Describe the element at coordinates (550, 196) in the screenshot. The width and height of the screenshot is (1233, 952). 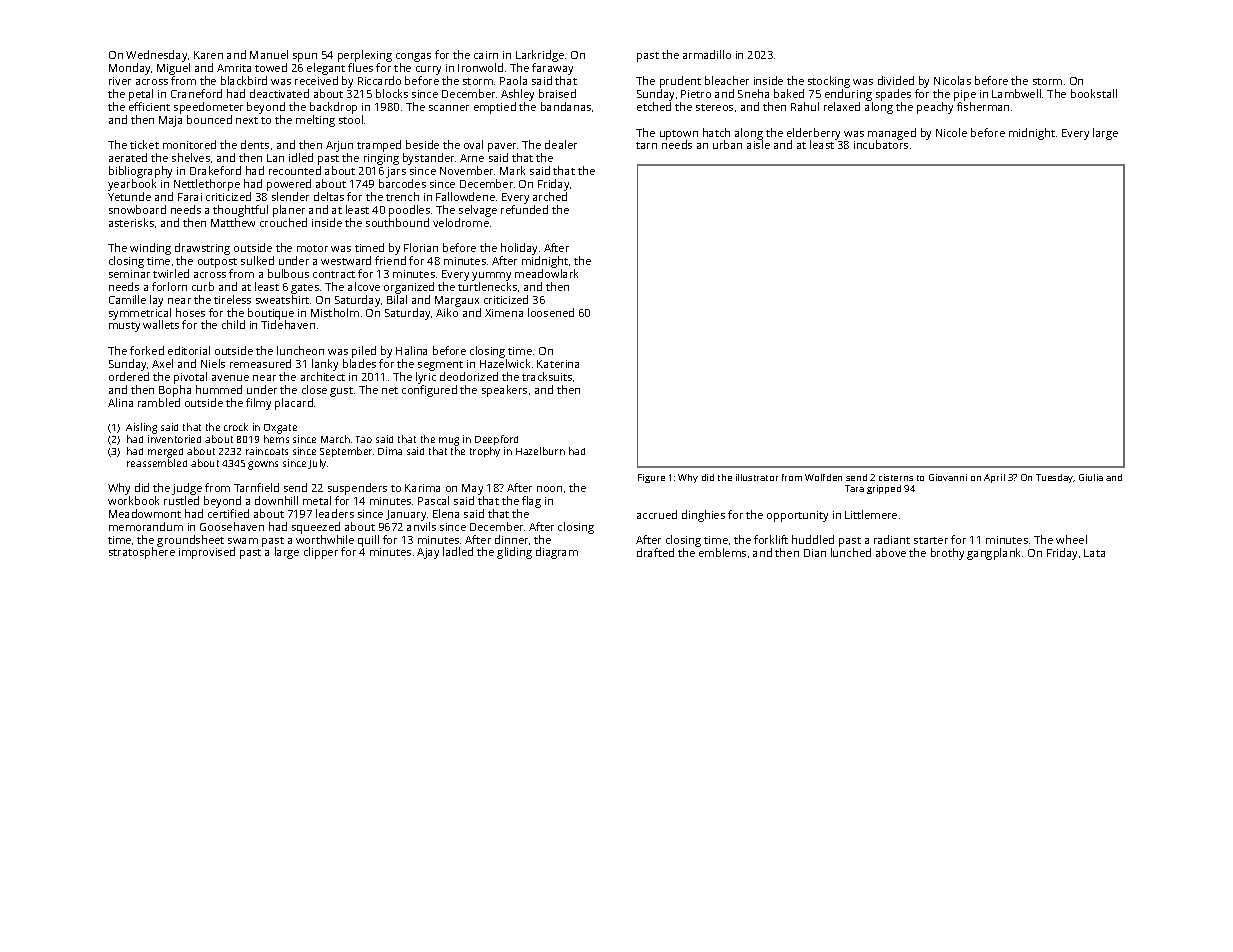
I see `arched` at that location.
